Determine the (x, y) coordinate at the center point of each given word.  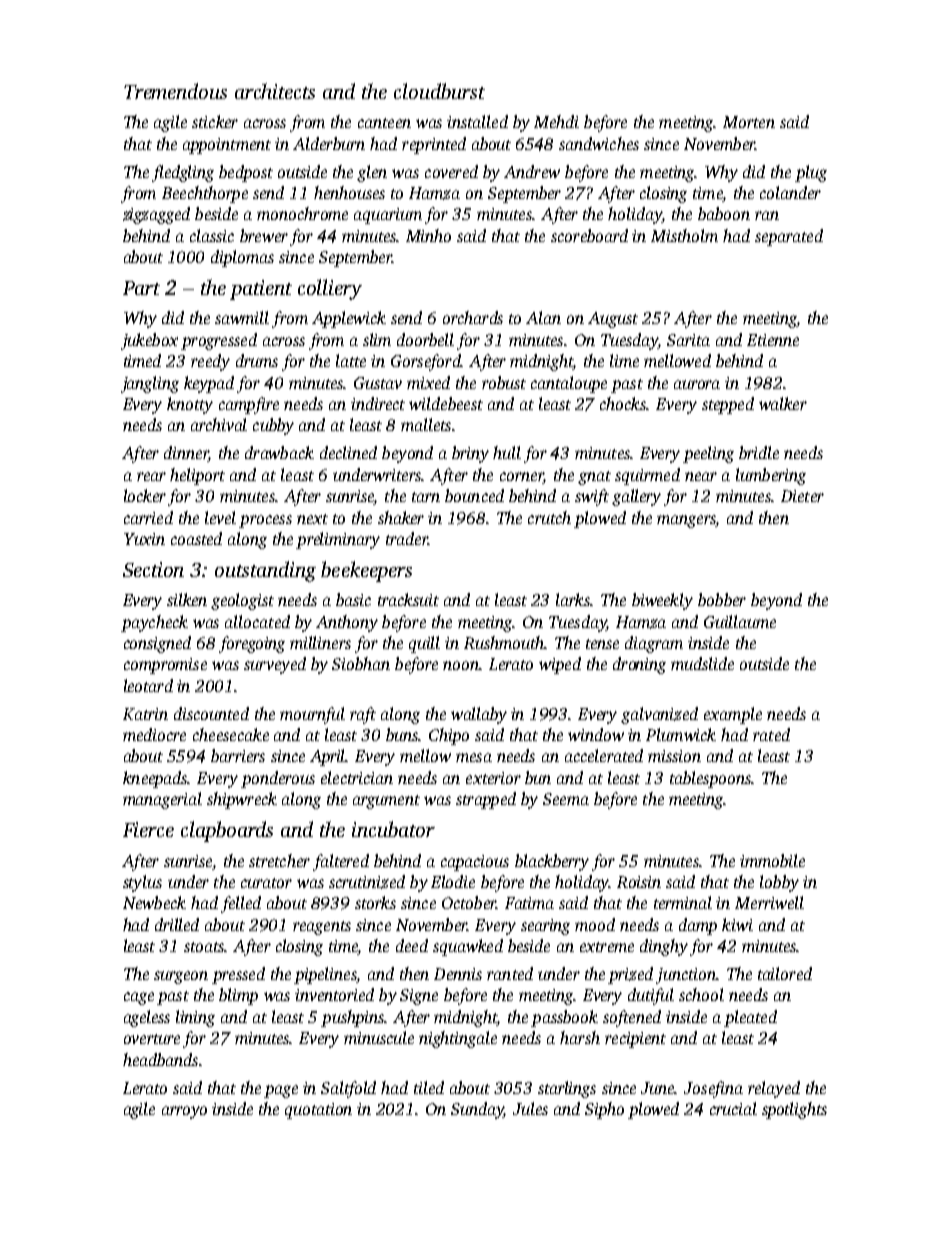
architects (275, 91)
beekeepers (366, 571)
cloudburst (439, 91)
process (265, 521)
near (701, 476)
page (281, 1091)
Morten (749, 122)
